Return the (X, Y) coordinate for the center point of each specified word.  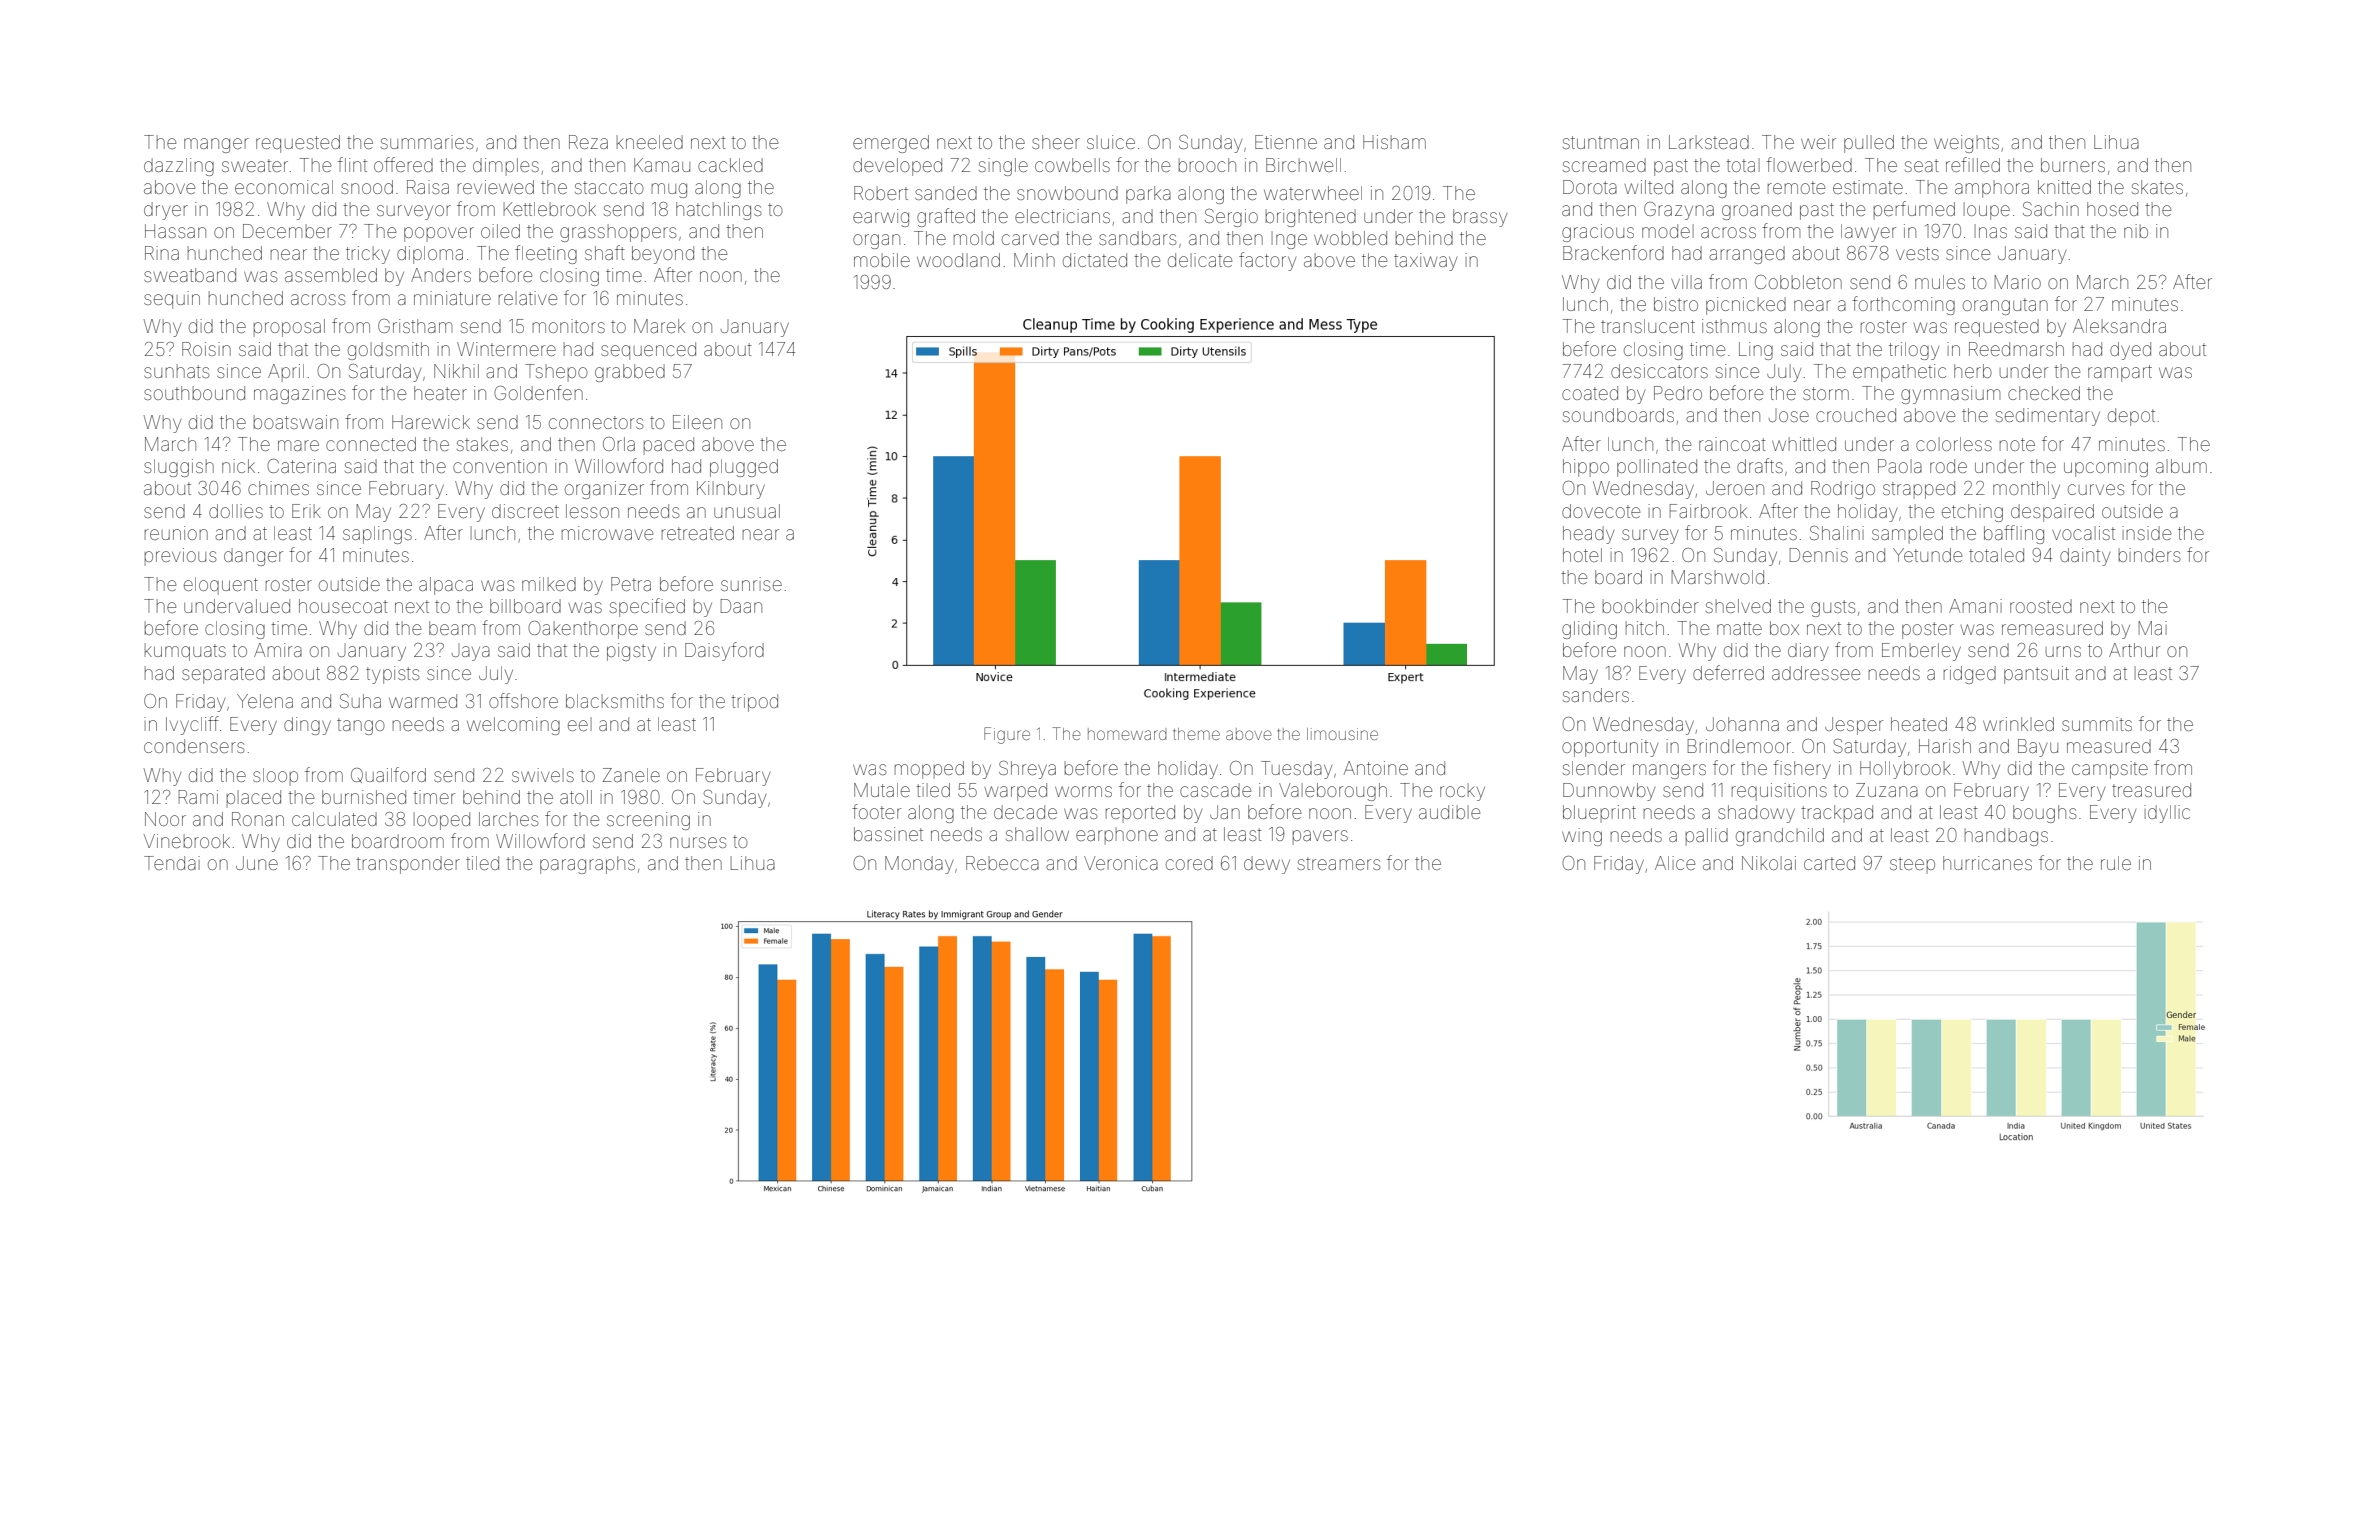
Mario (2018, 282)
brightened (1311, 218)
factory (1267, 261)
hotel (1582, 555)
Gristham (415, 326)
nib (2136, 231)
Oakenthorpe (583, 630)
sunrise (751, 584)
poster (1928, 630)
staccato (609, 187)
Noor (165, 819)
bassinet (888, 834)
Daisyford (724, 651)
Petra (631, 584)
